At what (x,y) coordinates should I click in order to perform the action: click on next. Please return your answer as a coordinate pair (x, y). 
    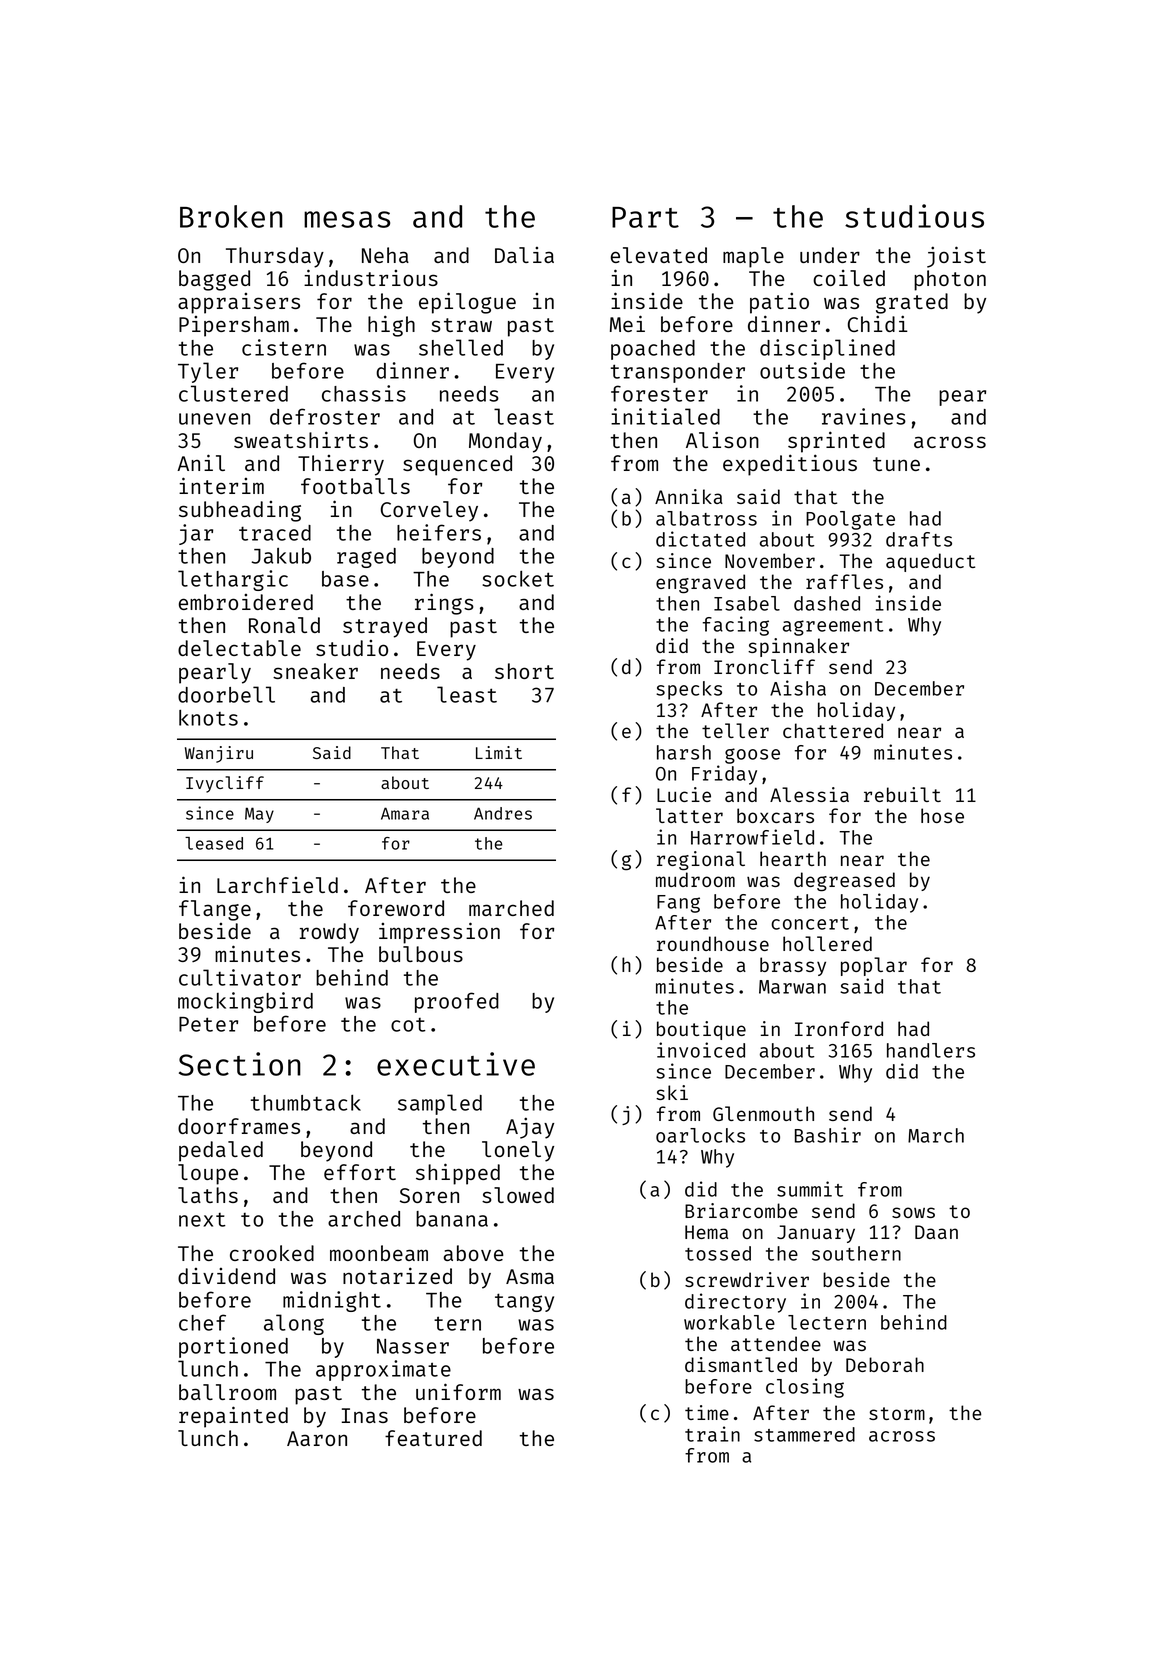
    Looking at the image, I should click on (202, 1220).
